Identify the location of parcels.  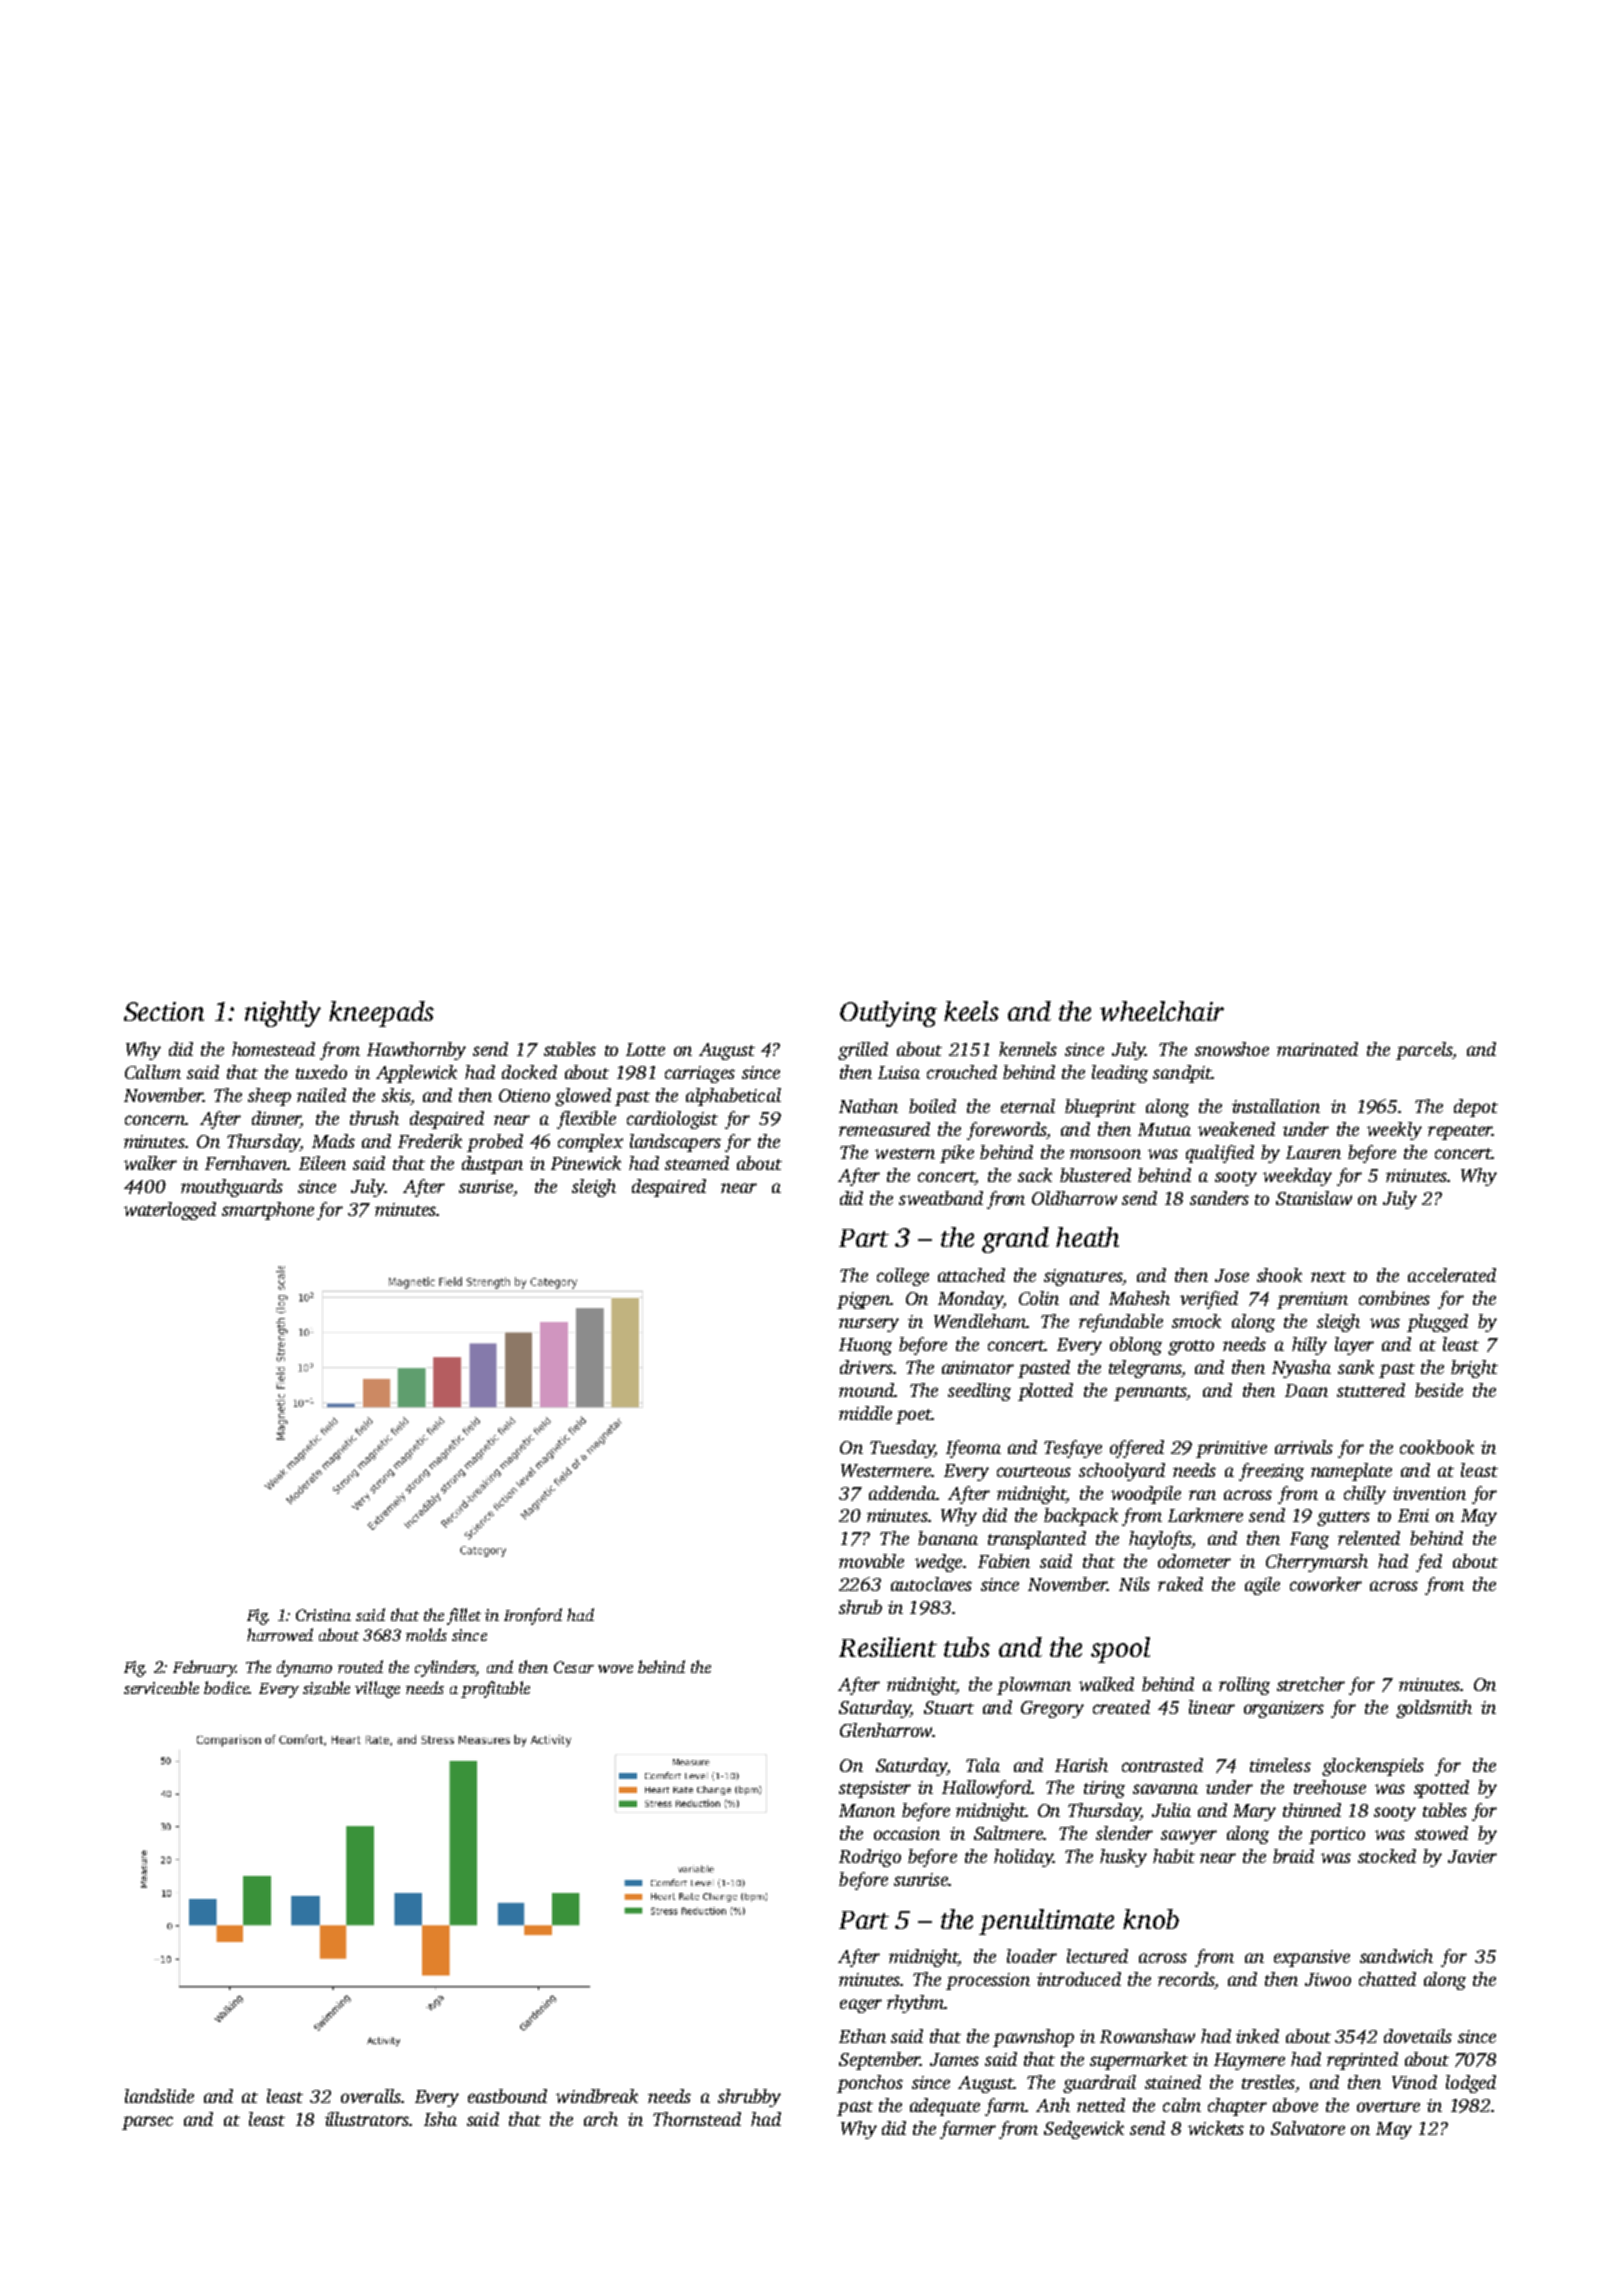
(1424, 1051).
